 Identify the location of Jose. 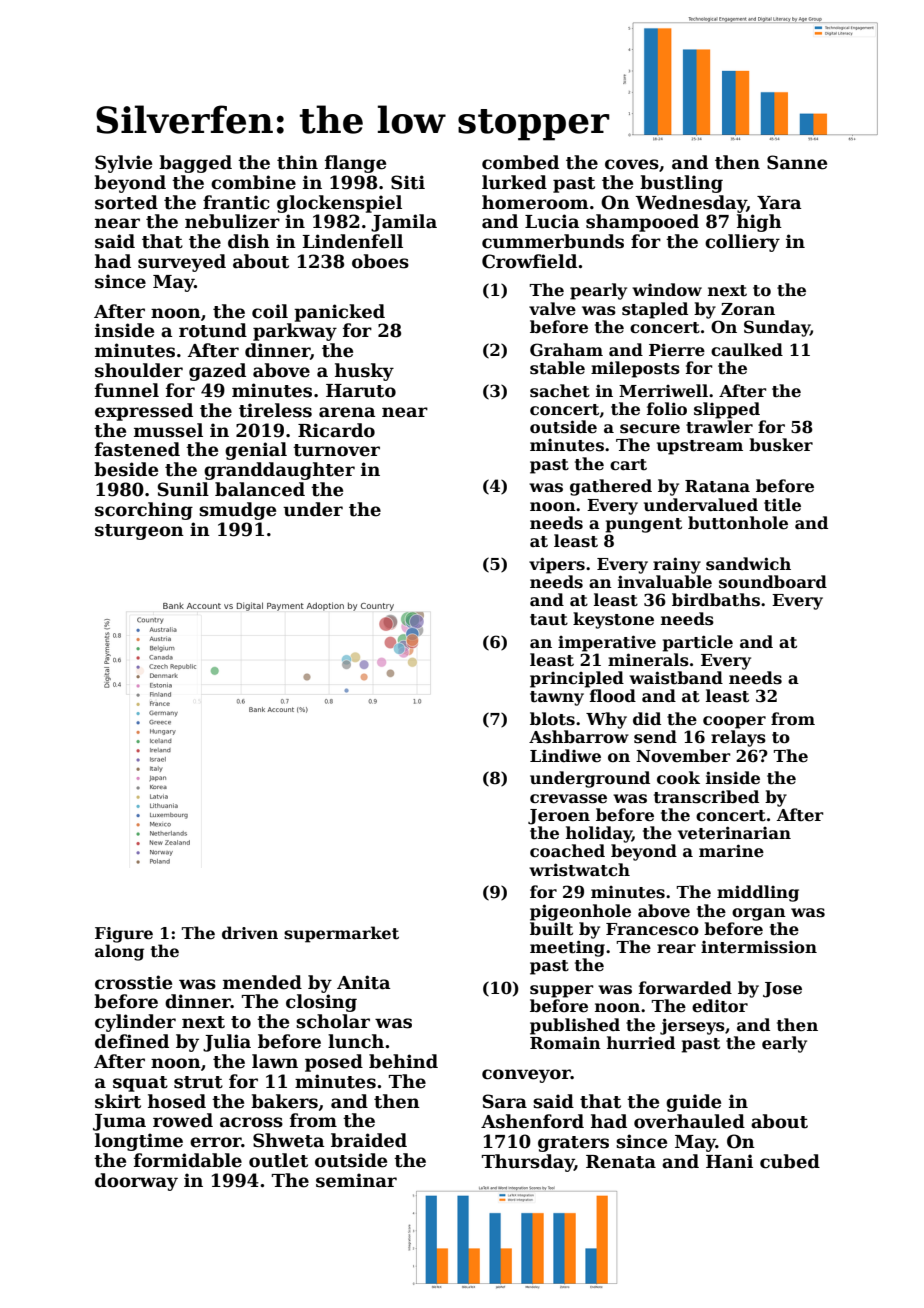
(782, 990).
